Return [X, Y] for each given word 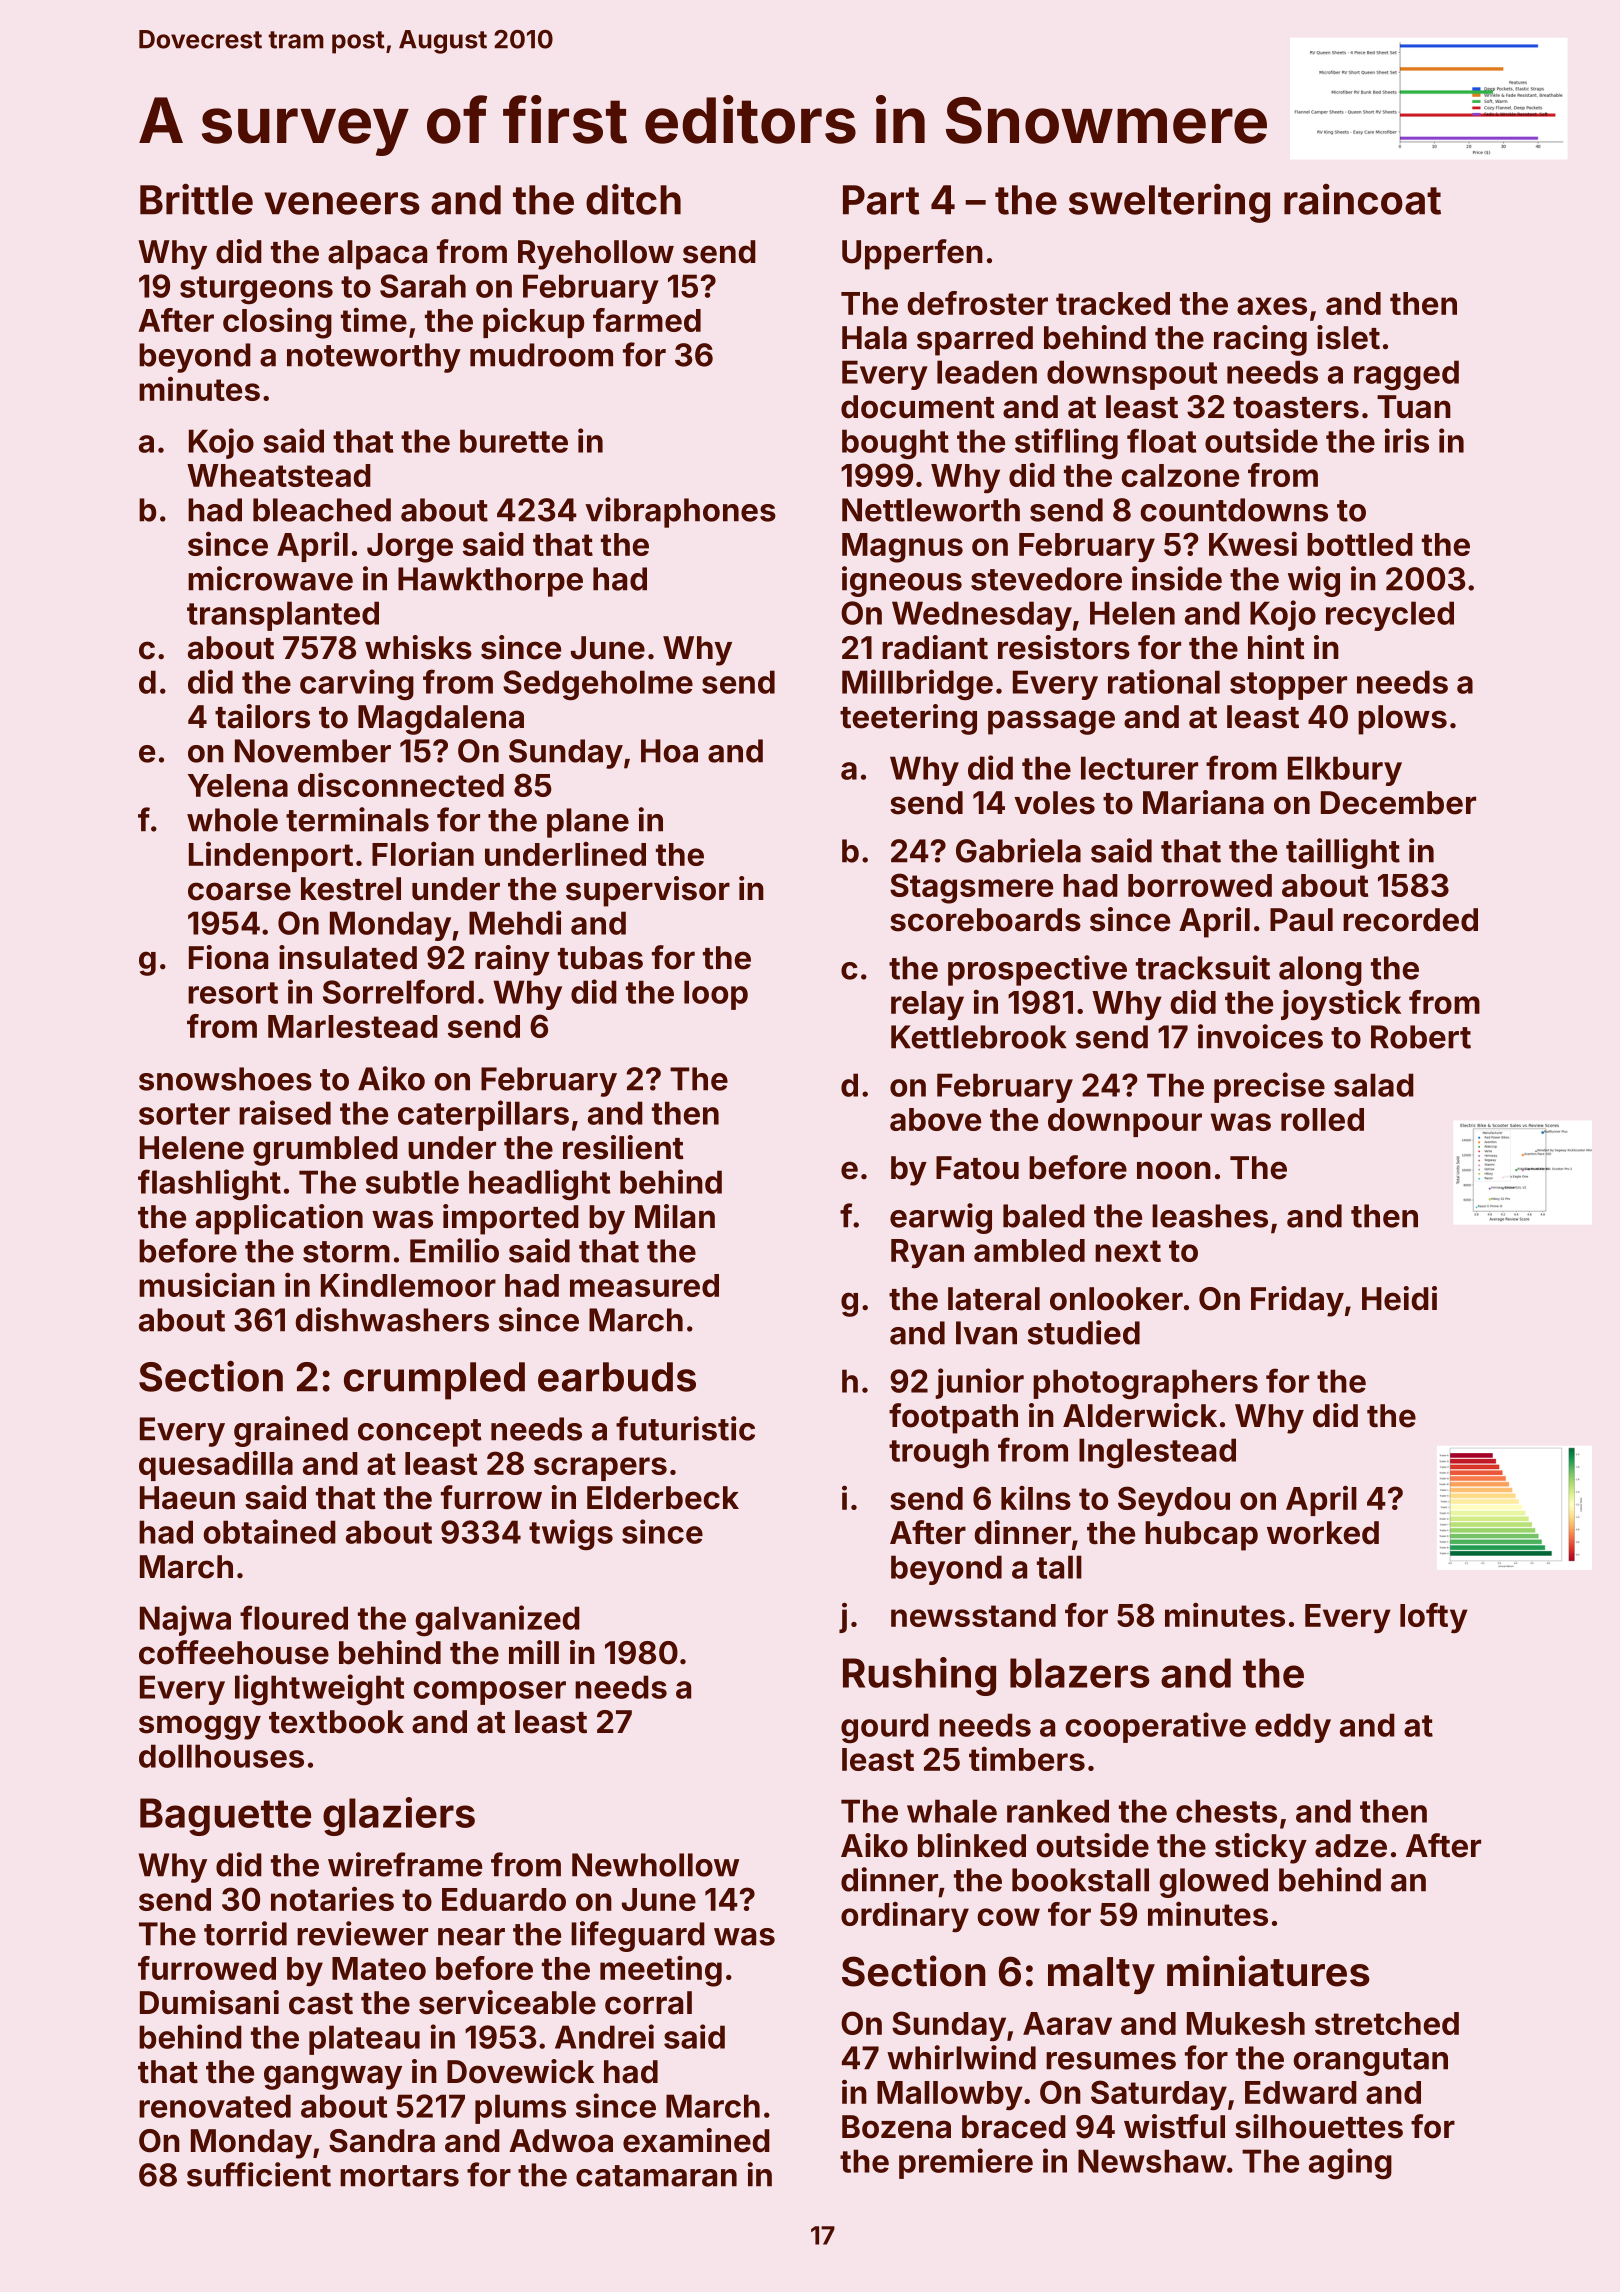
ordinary [905, 1917]
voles [1054, 803]
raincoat [1362, 199]
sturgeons [256, 290]
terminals [357, 819]
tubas [600, 958]
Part [881, 200]
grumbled [325, 1151]
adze [1351, 1846]
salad [1374, 1085]
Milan [675, 1216]
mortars [399, 2176]
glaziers [399, 1816]
